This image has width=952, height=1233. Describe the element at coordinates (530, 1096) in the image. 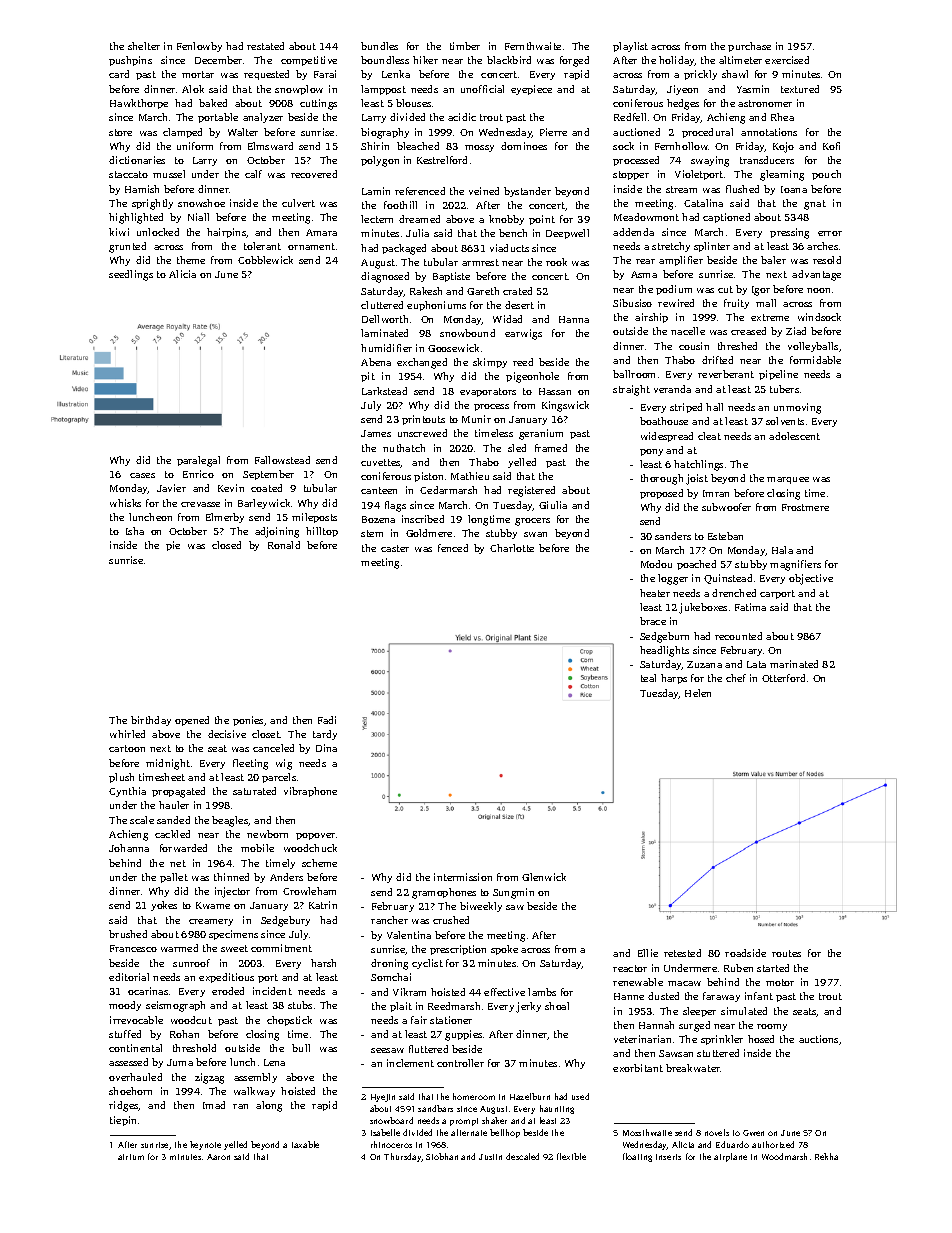

I see `Hazelburn` at that location.
